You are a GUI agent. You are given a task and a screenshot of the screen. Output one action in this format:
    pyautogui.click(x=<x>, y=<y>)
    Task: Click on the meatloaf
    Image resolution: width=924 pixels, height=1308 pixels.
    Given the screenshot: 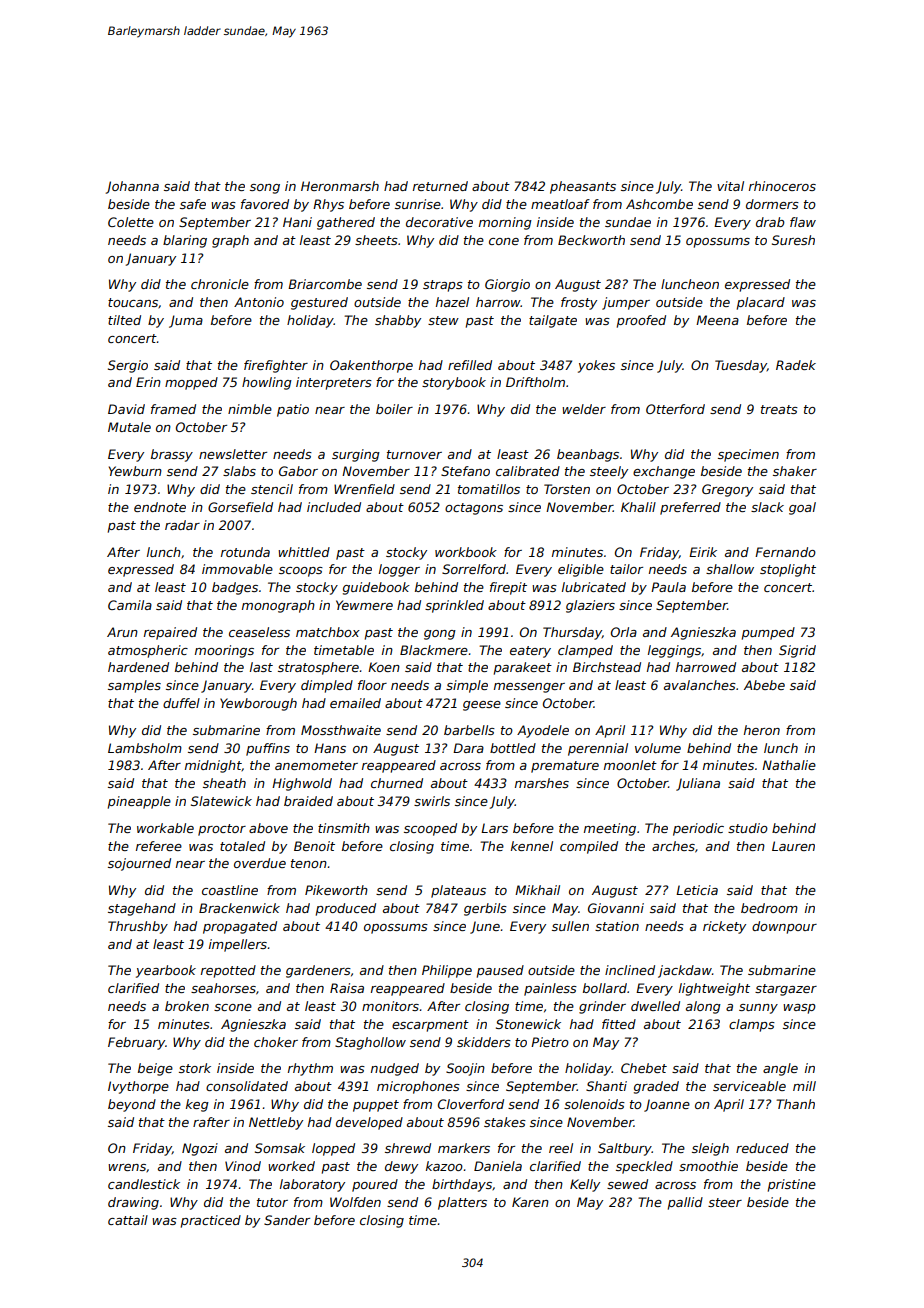 What is the action you would take?
    pyautogui.click(x=560, y=204)
